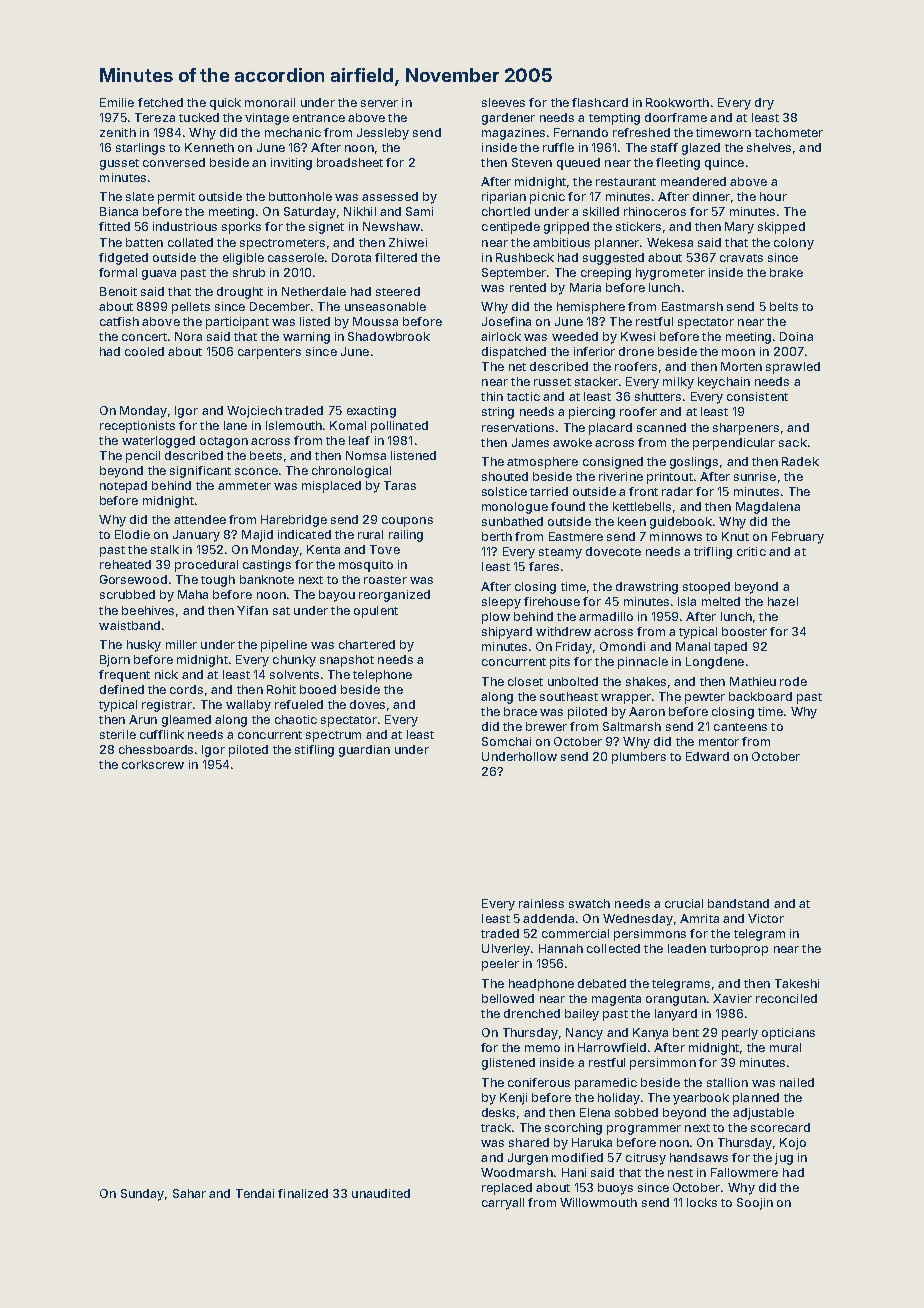 This screenshot has width=924, height=1308. I want to click on Sunday, so click(142, 1195).
